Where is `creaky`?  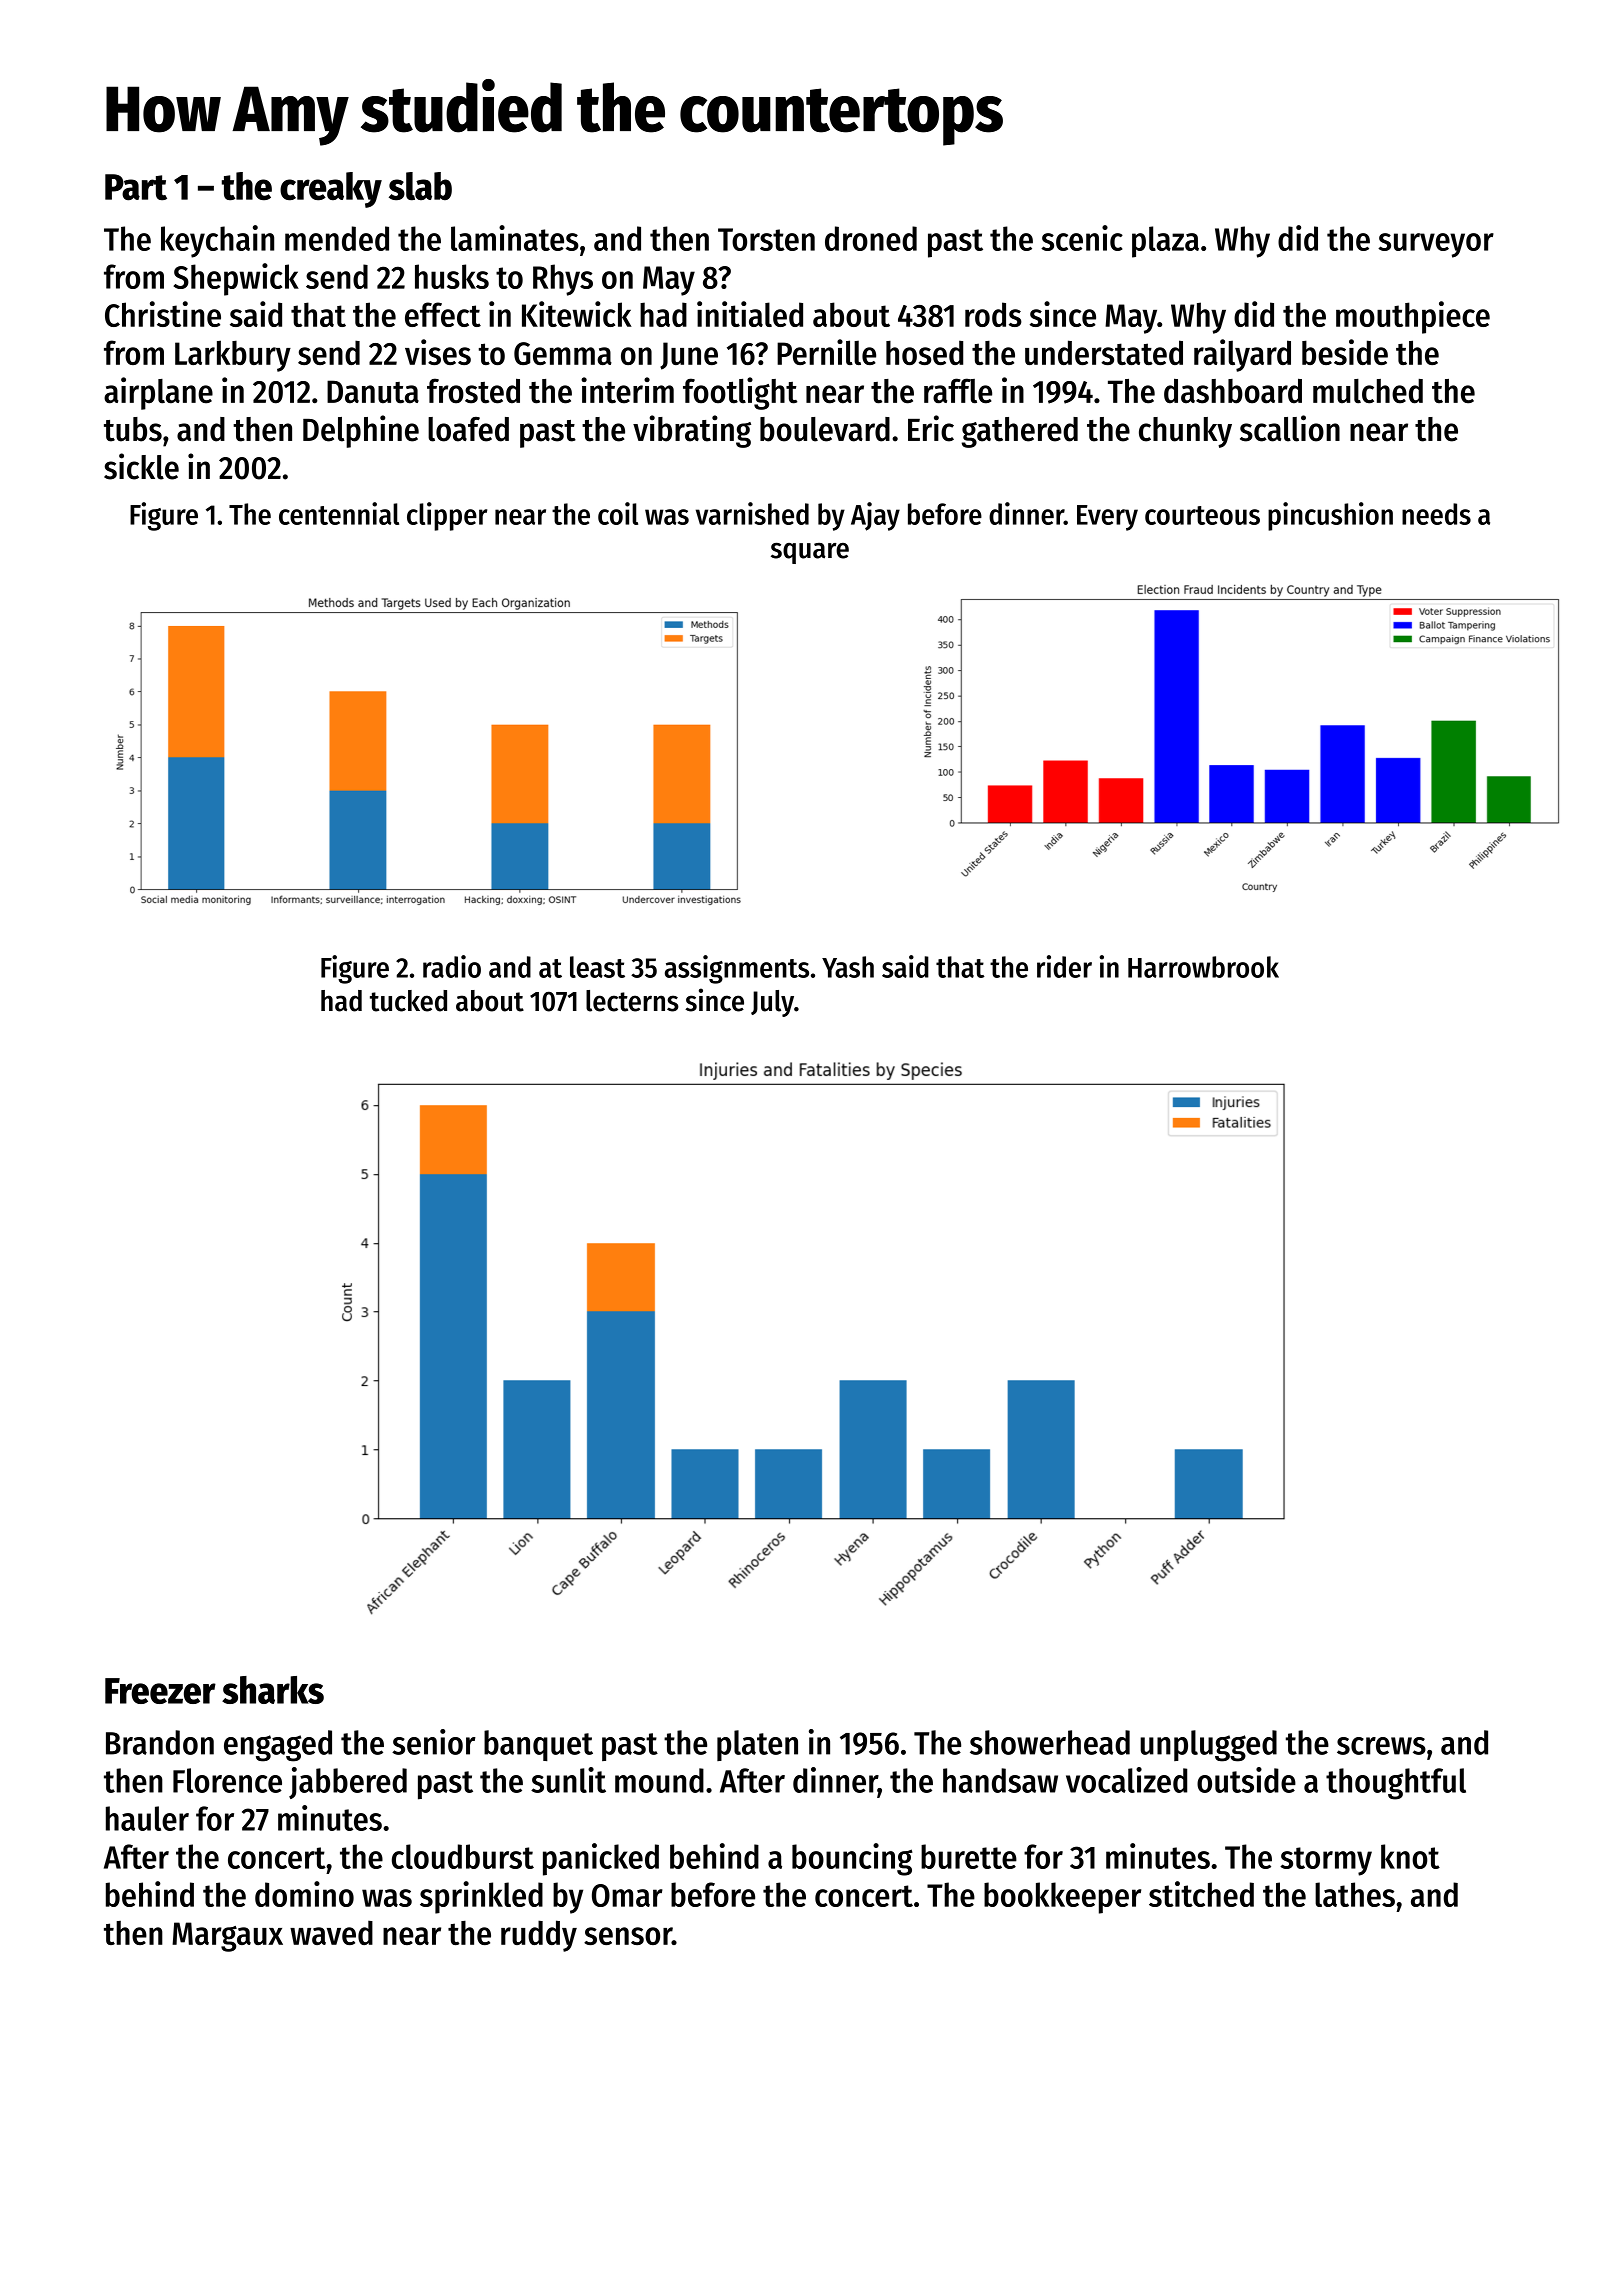 creaky is located at coordinates (331, 190).
